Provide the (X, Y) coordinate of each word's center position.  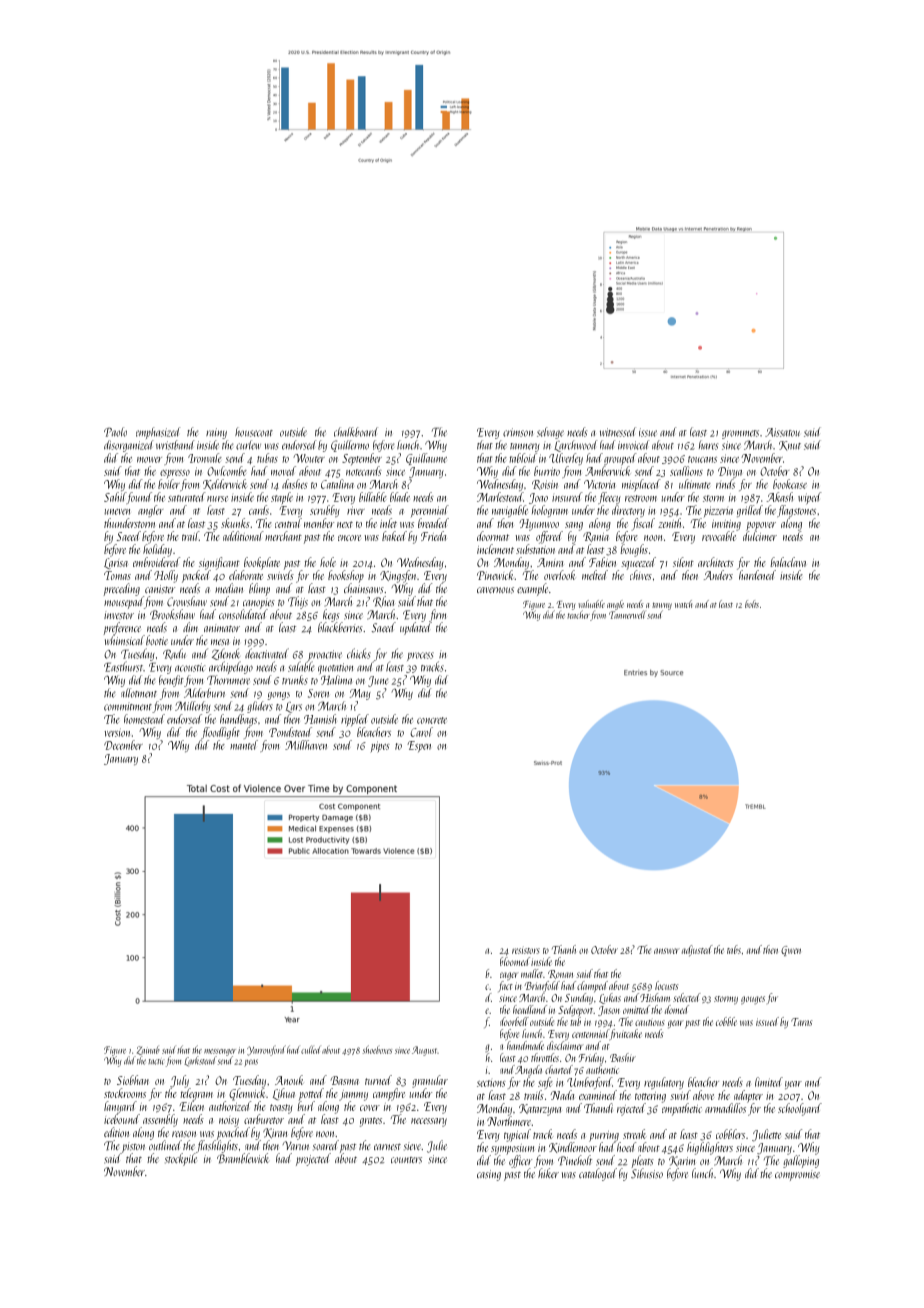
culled (310, 1049)
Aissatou (782, 432)
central (288, 523)
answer (666, 951)
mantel (244, 745)
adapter (748, 1096)
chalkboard (356, 432)
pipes (380, 747)
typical (517, 1135)
